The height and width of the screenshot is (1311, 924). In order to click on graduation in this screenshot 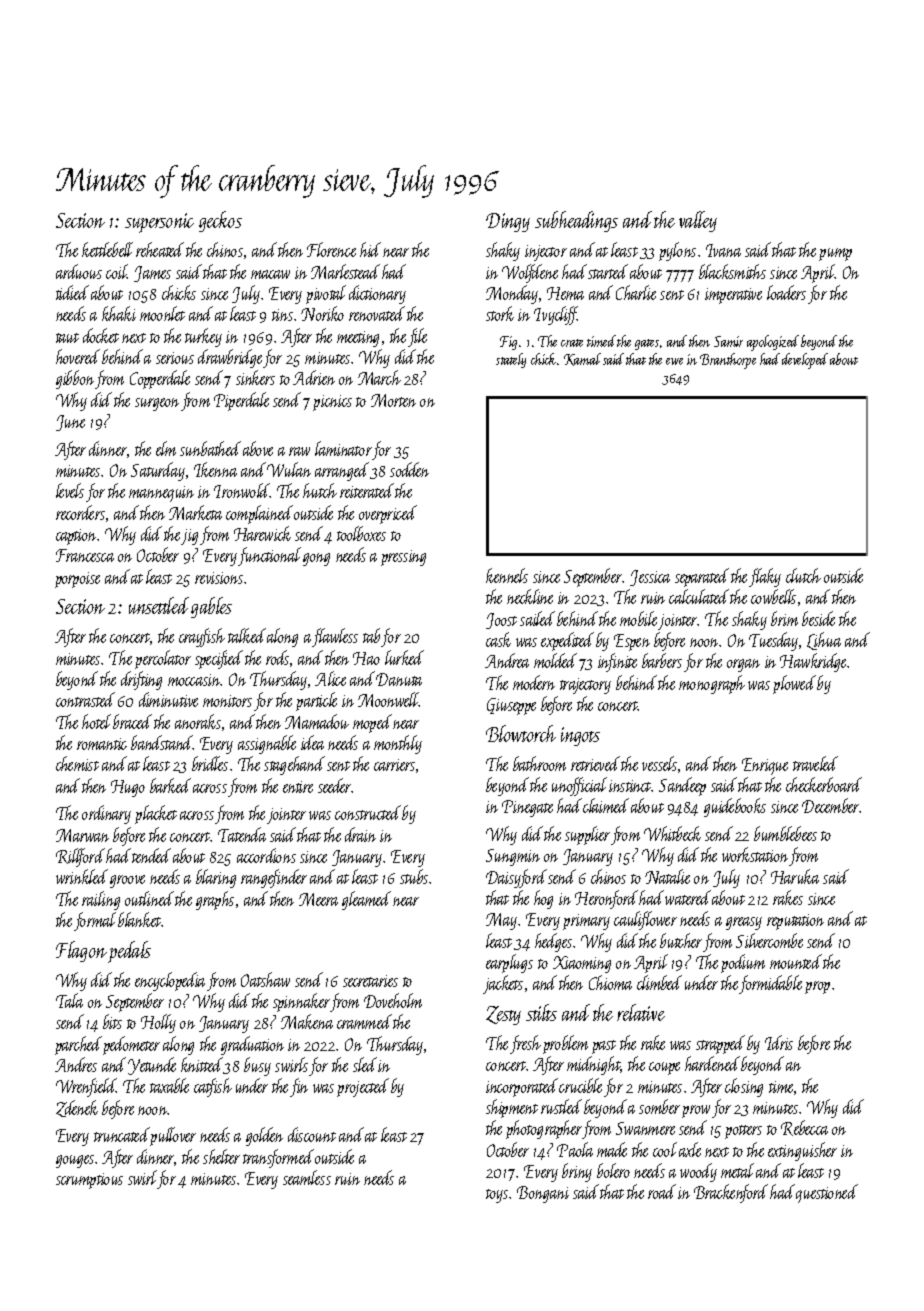, I will do `click(252, 1045)`.
